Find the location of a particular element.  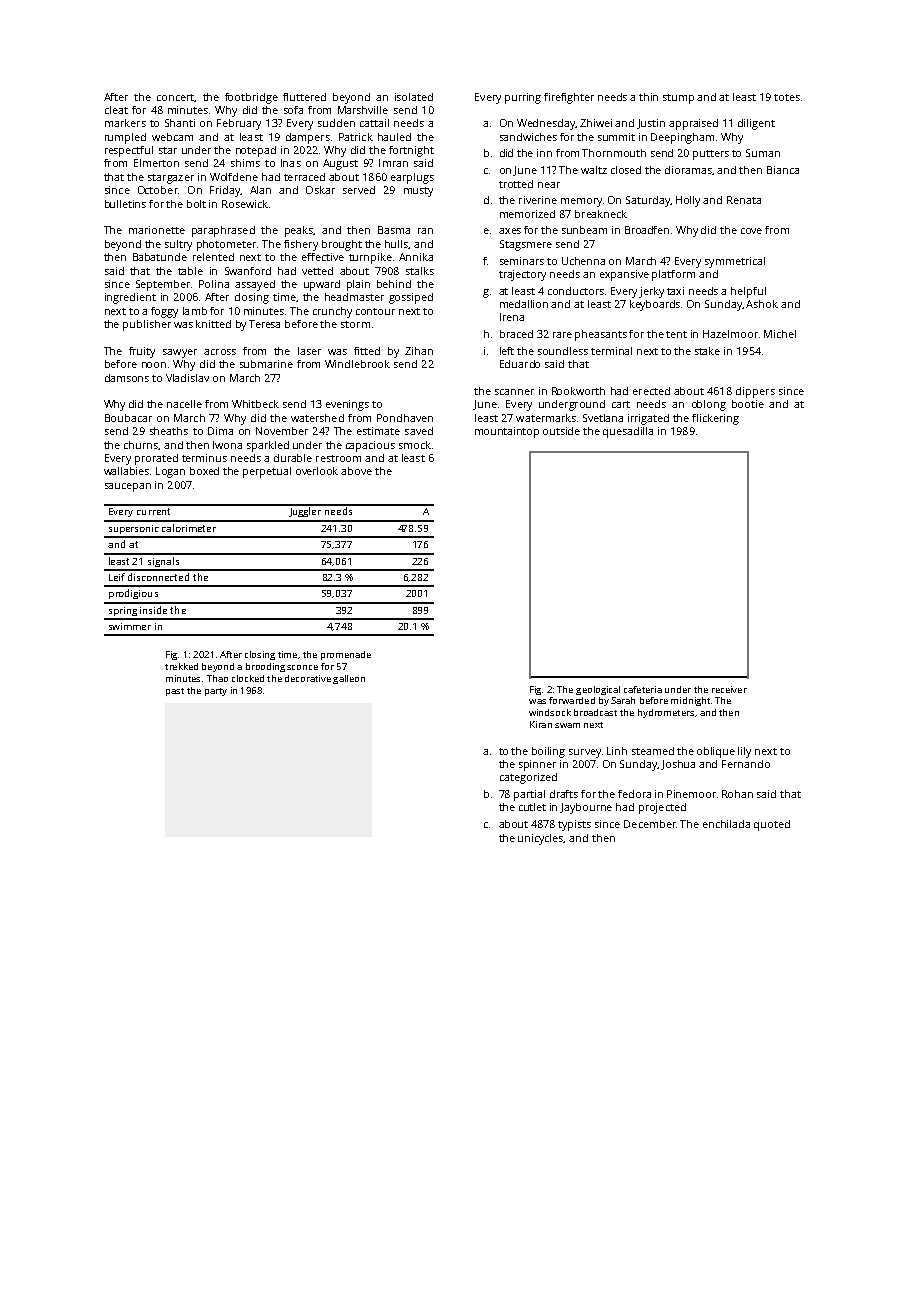

submarine is located at coordinates (266, 364).
